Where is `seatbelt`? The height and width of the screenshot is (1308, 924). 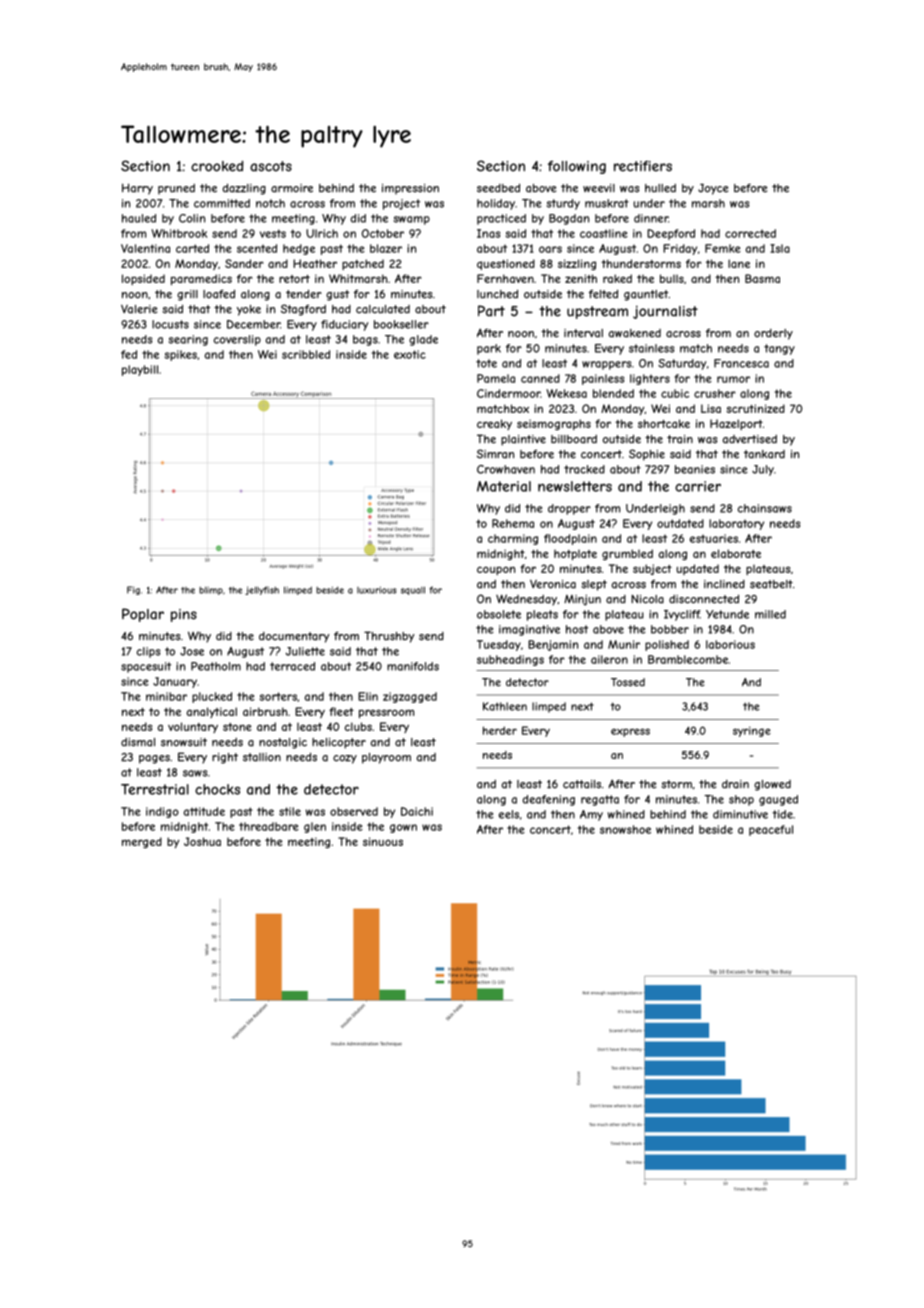 seatbelt is located at coordinates (771, 584).
